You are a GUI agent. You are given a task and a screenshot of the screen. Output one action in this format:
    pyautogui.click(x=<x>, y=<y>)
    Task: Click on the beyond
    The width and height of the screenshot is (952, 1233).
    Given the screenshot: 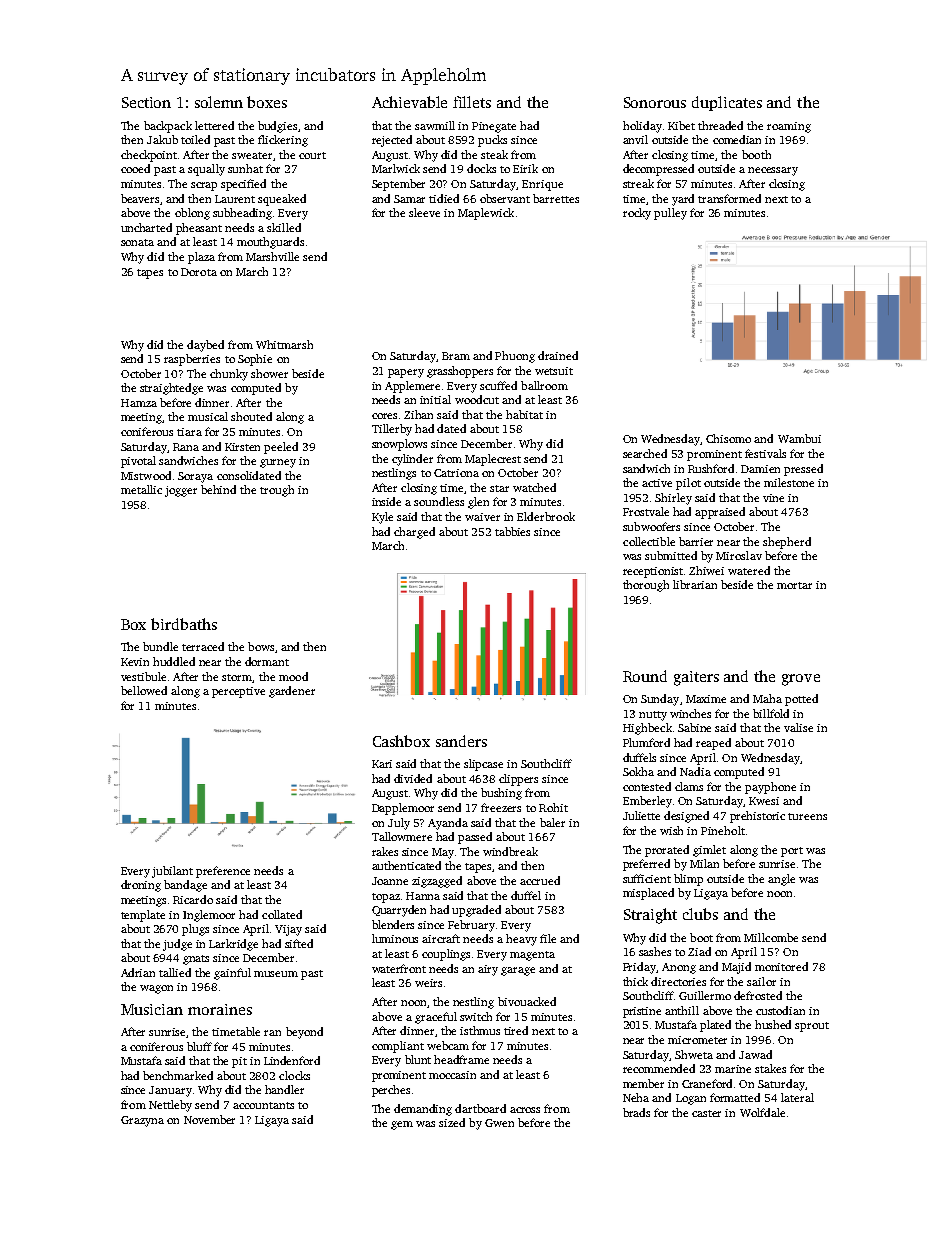 What is the action you would take?
    pyautogui.click(x=304, y=1033)
